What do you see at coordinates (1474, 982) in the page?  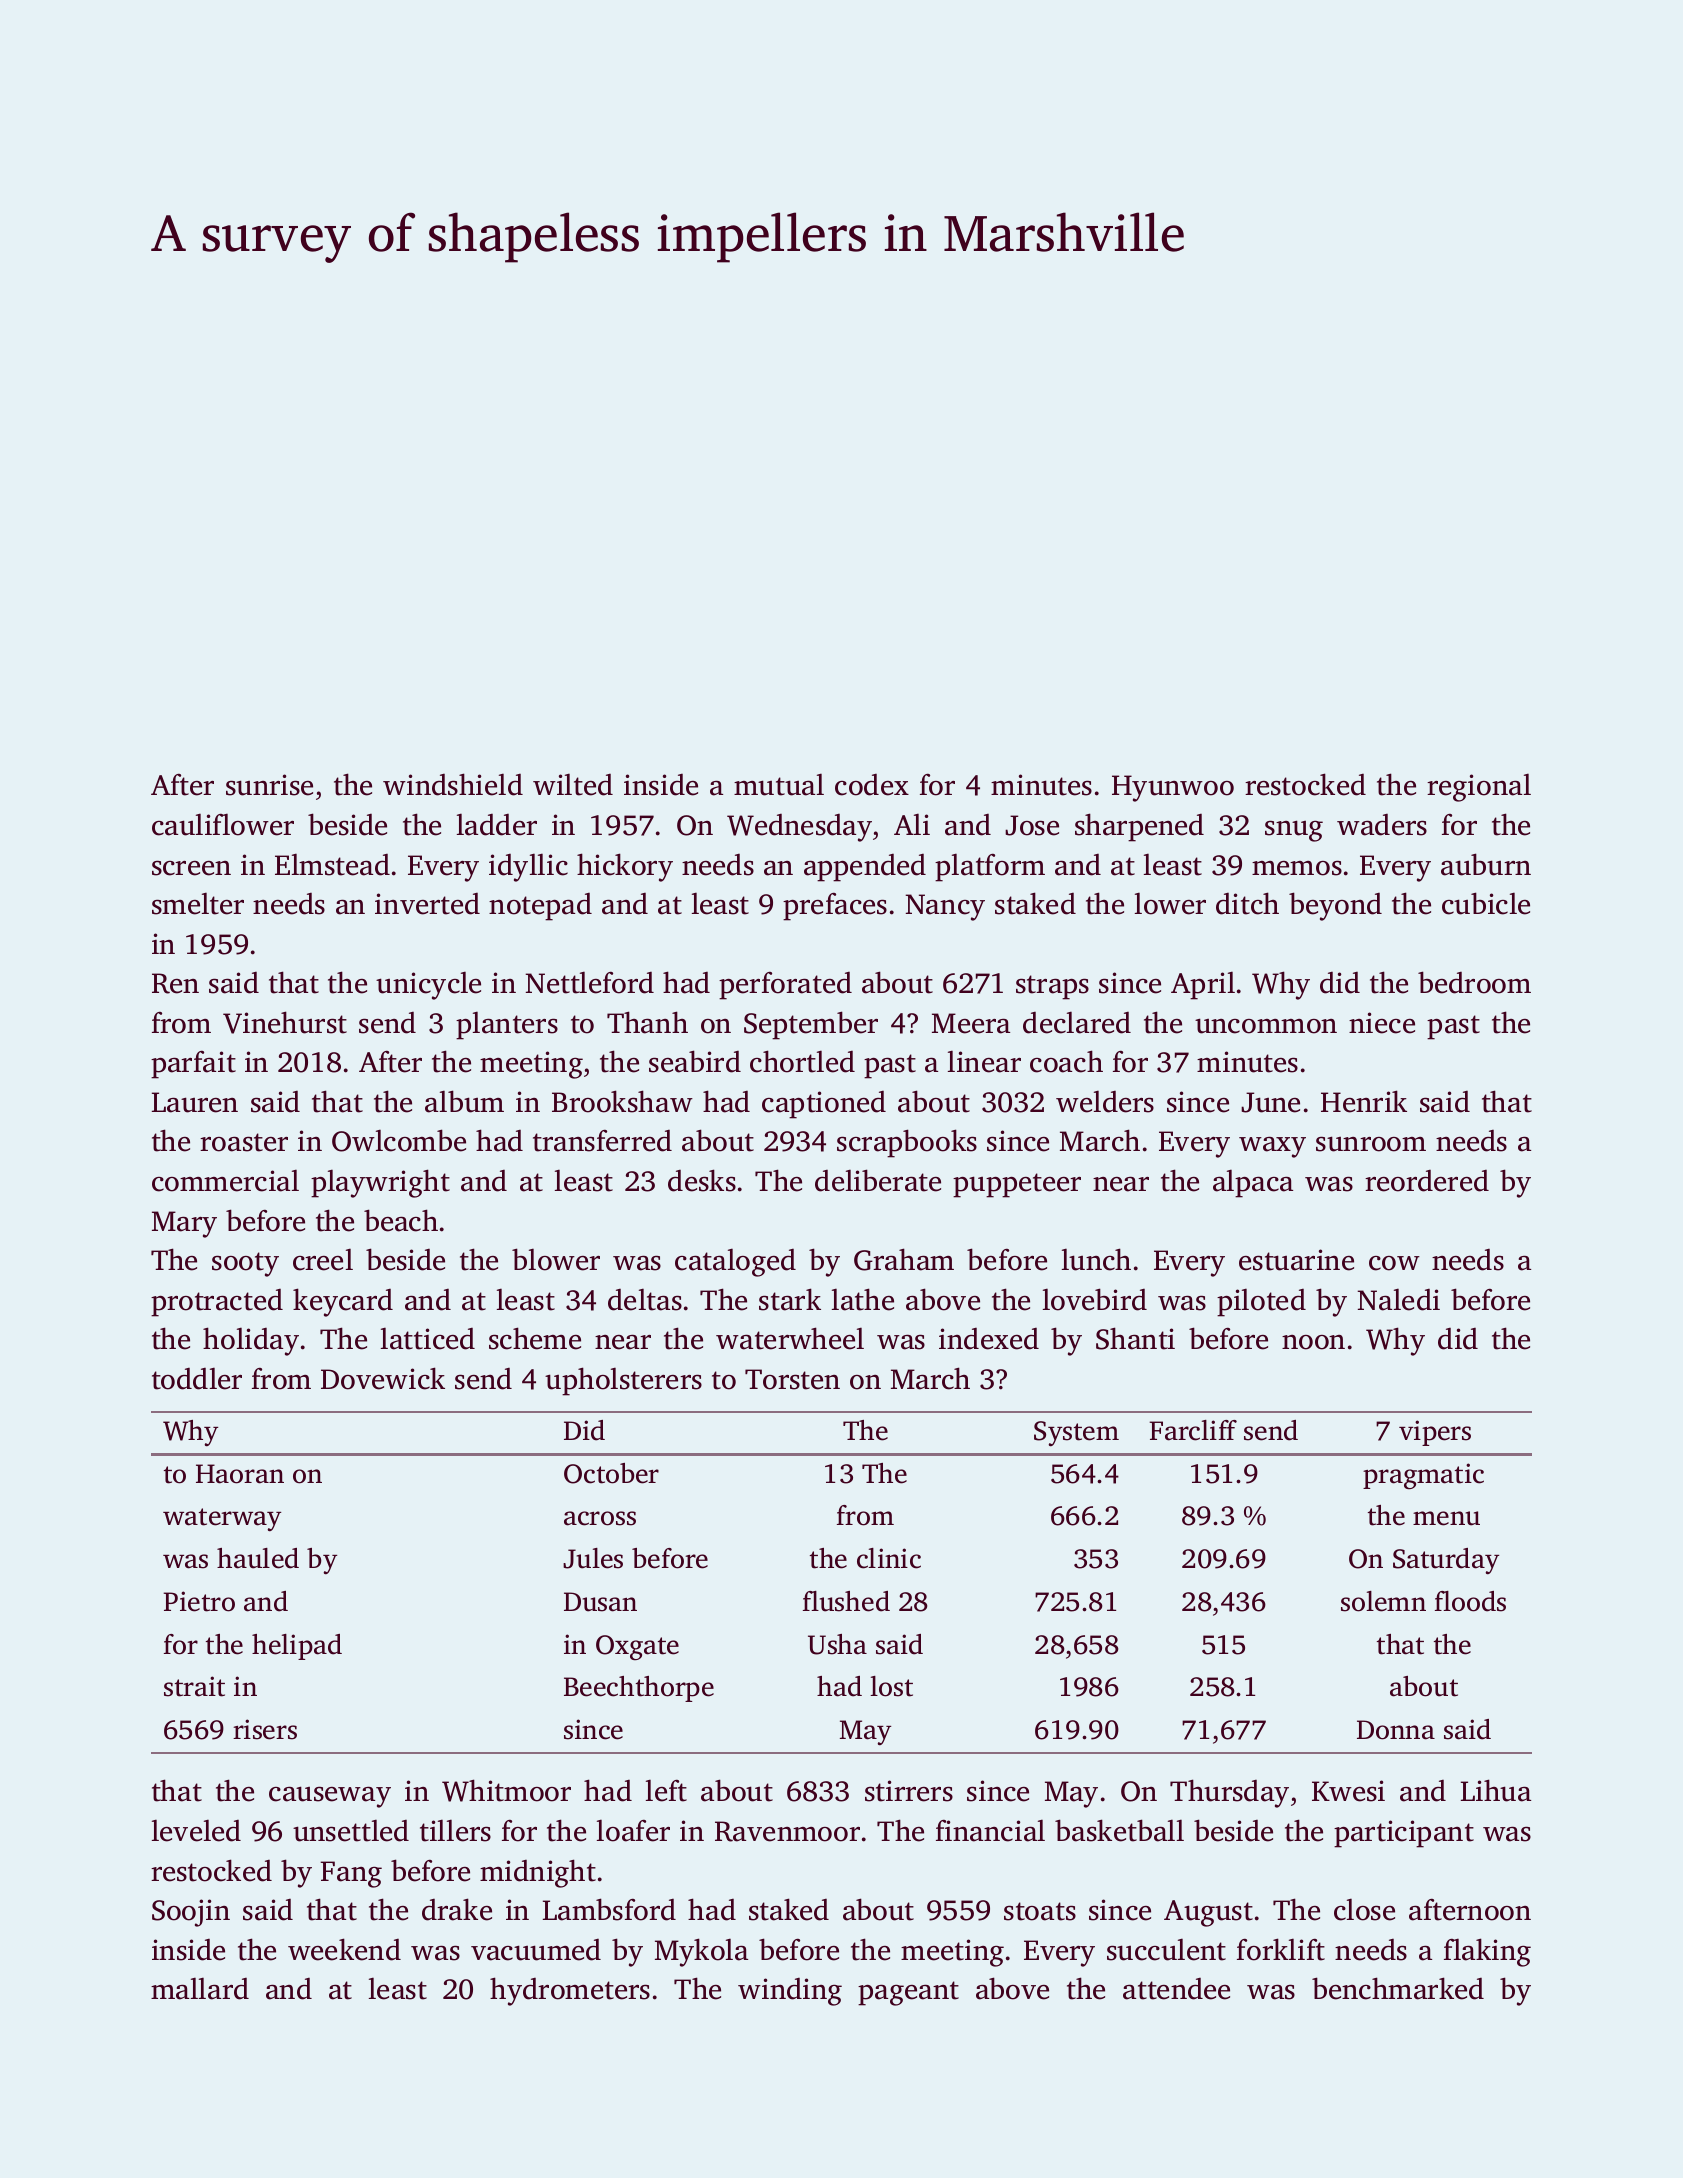 I see `bedroom` at bounding box center [1474, 982].
